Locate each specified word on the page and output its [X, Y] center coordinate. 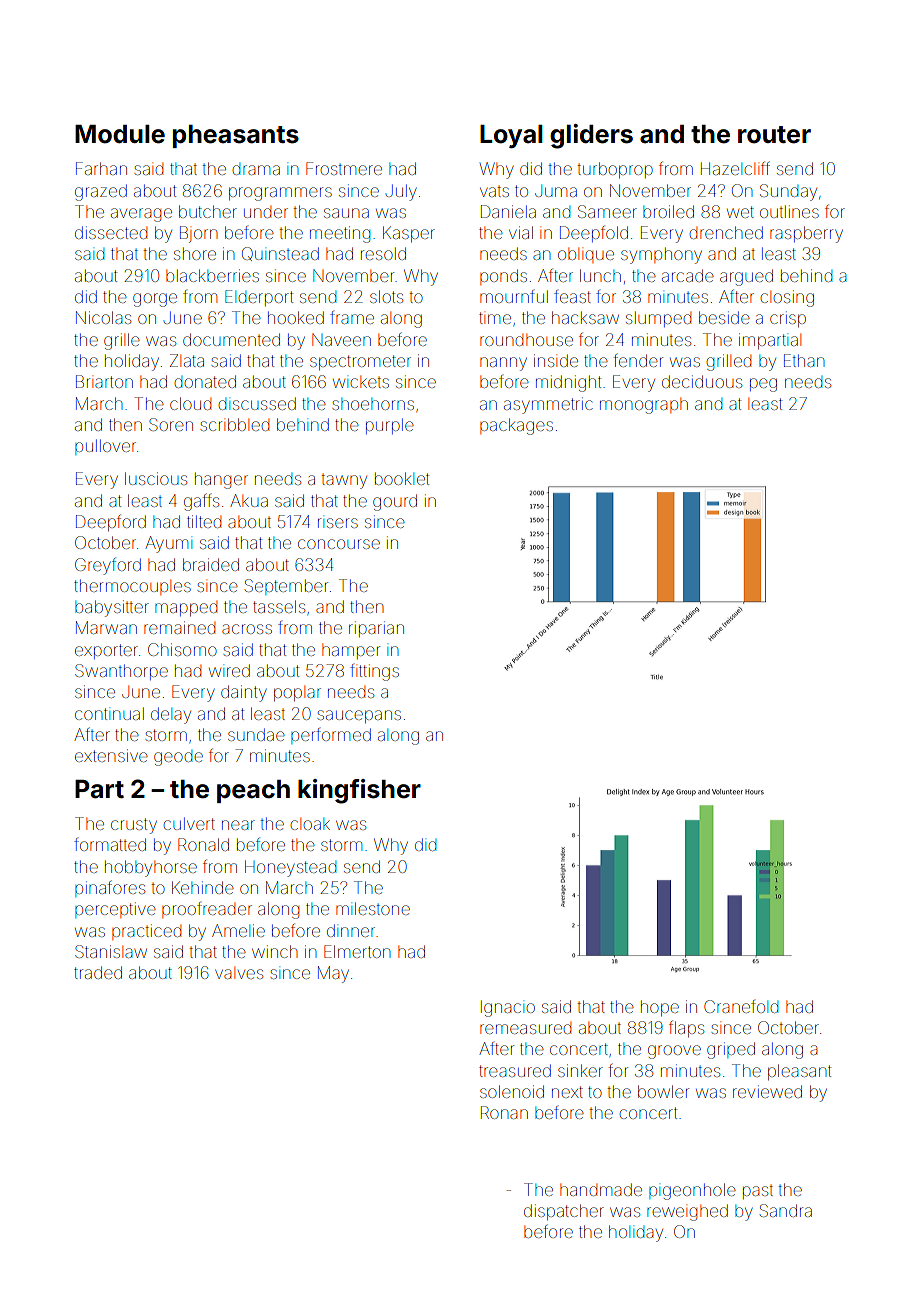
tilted [204, 521]
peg [763, 385]
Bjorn [198, 234]
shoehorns [373, 404]
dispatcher [564, 1212]
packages [516, 426]
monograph [644, 406]
